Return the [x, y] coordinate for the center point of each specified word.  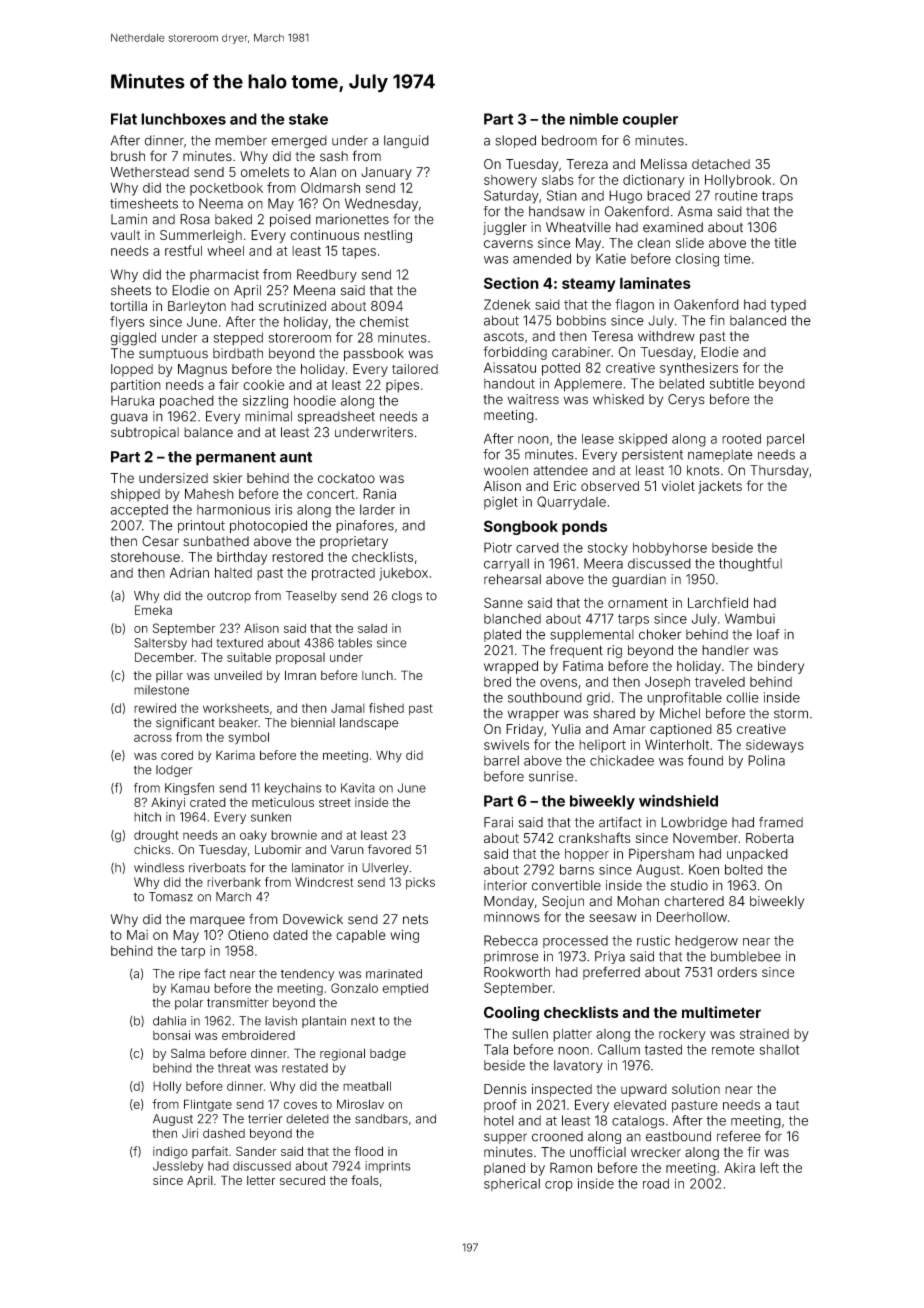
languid [406, 142]
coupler [650, 120]
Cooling [511, 1013]
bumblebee [746, 956]
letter [261, 1180]
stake [308, 119]
